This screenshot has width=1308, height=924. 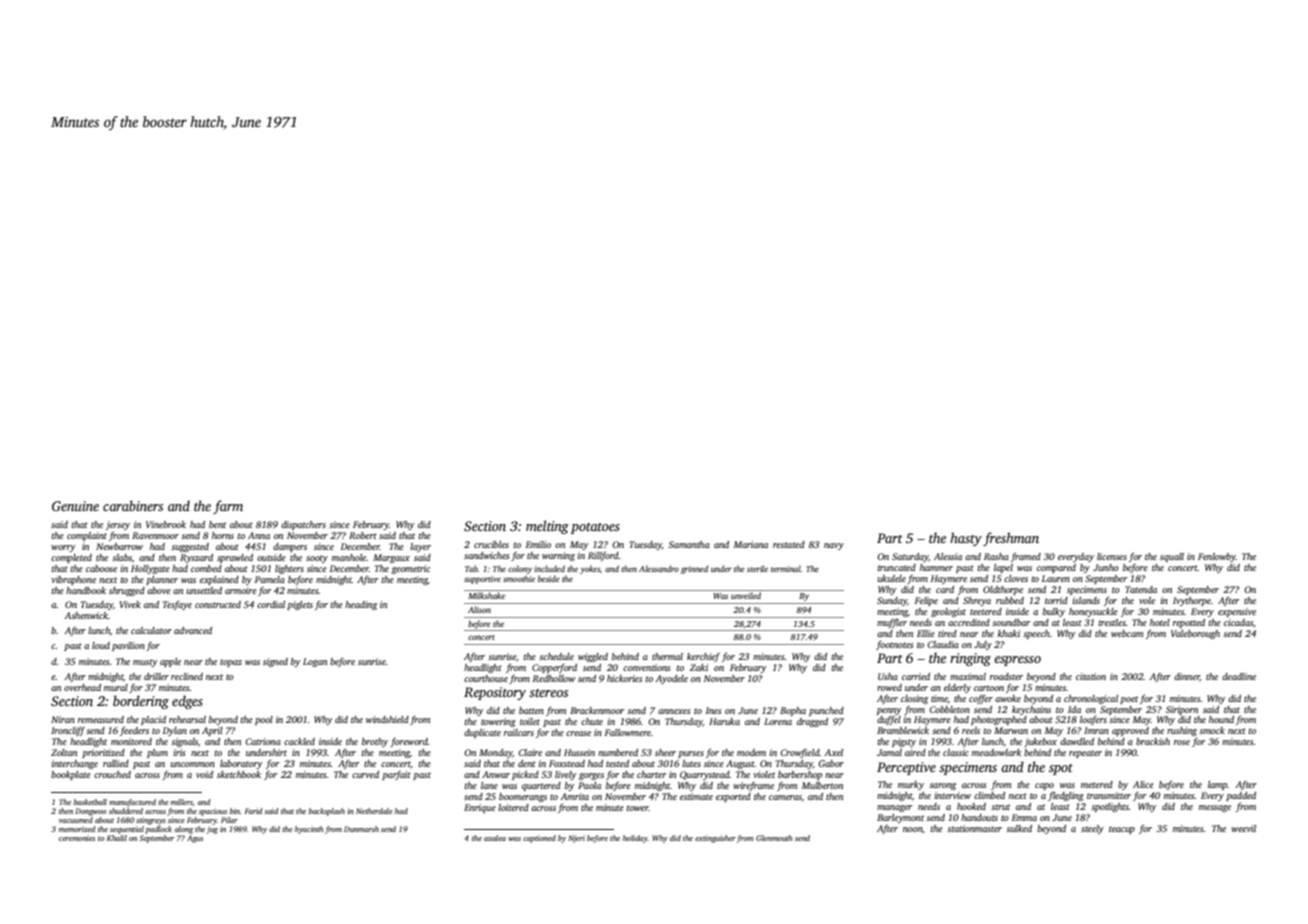 I want to click on padlock, so click(x=158, y=830).
